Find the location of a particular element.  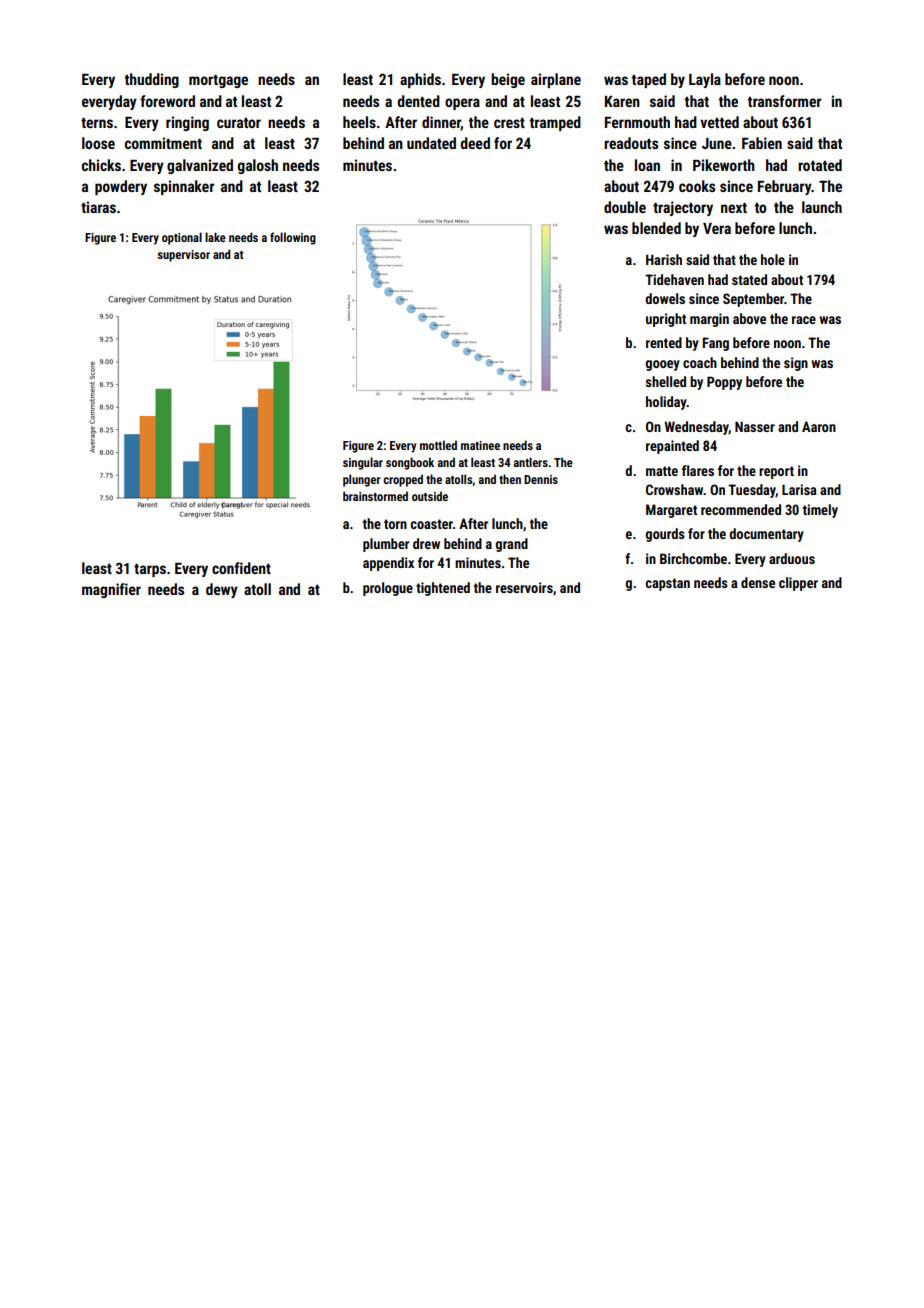

following is located at coordinates (293, 238).
